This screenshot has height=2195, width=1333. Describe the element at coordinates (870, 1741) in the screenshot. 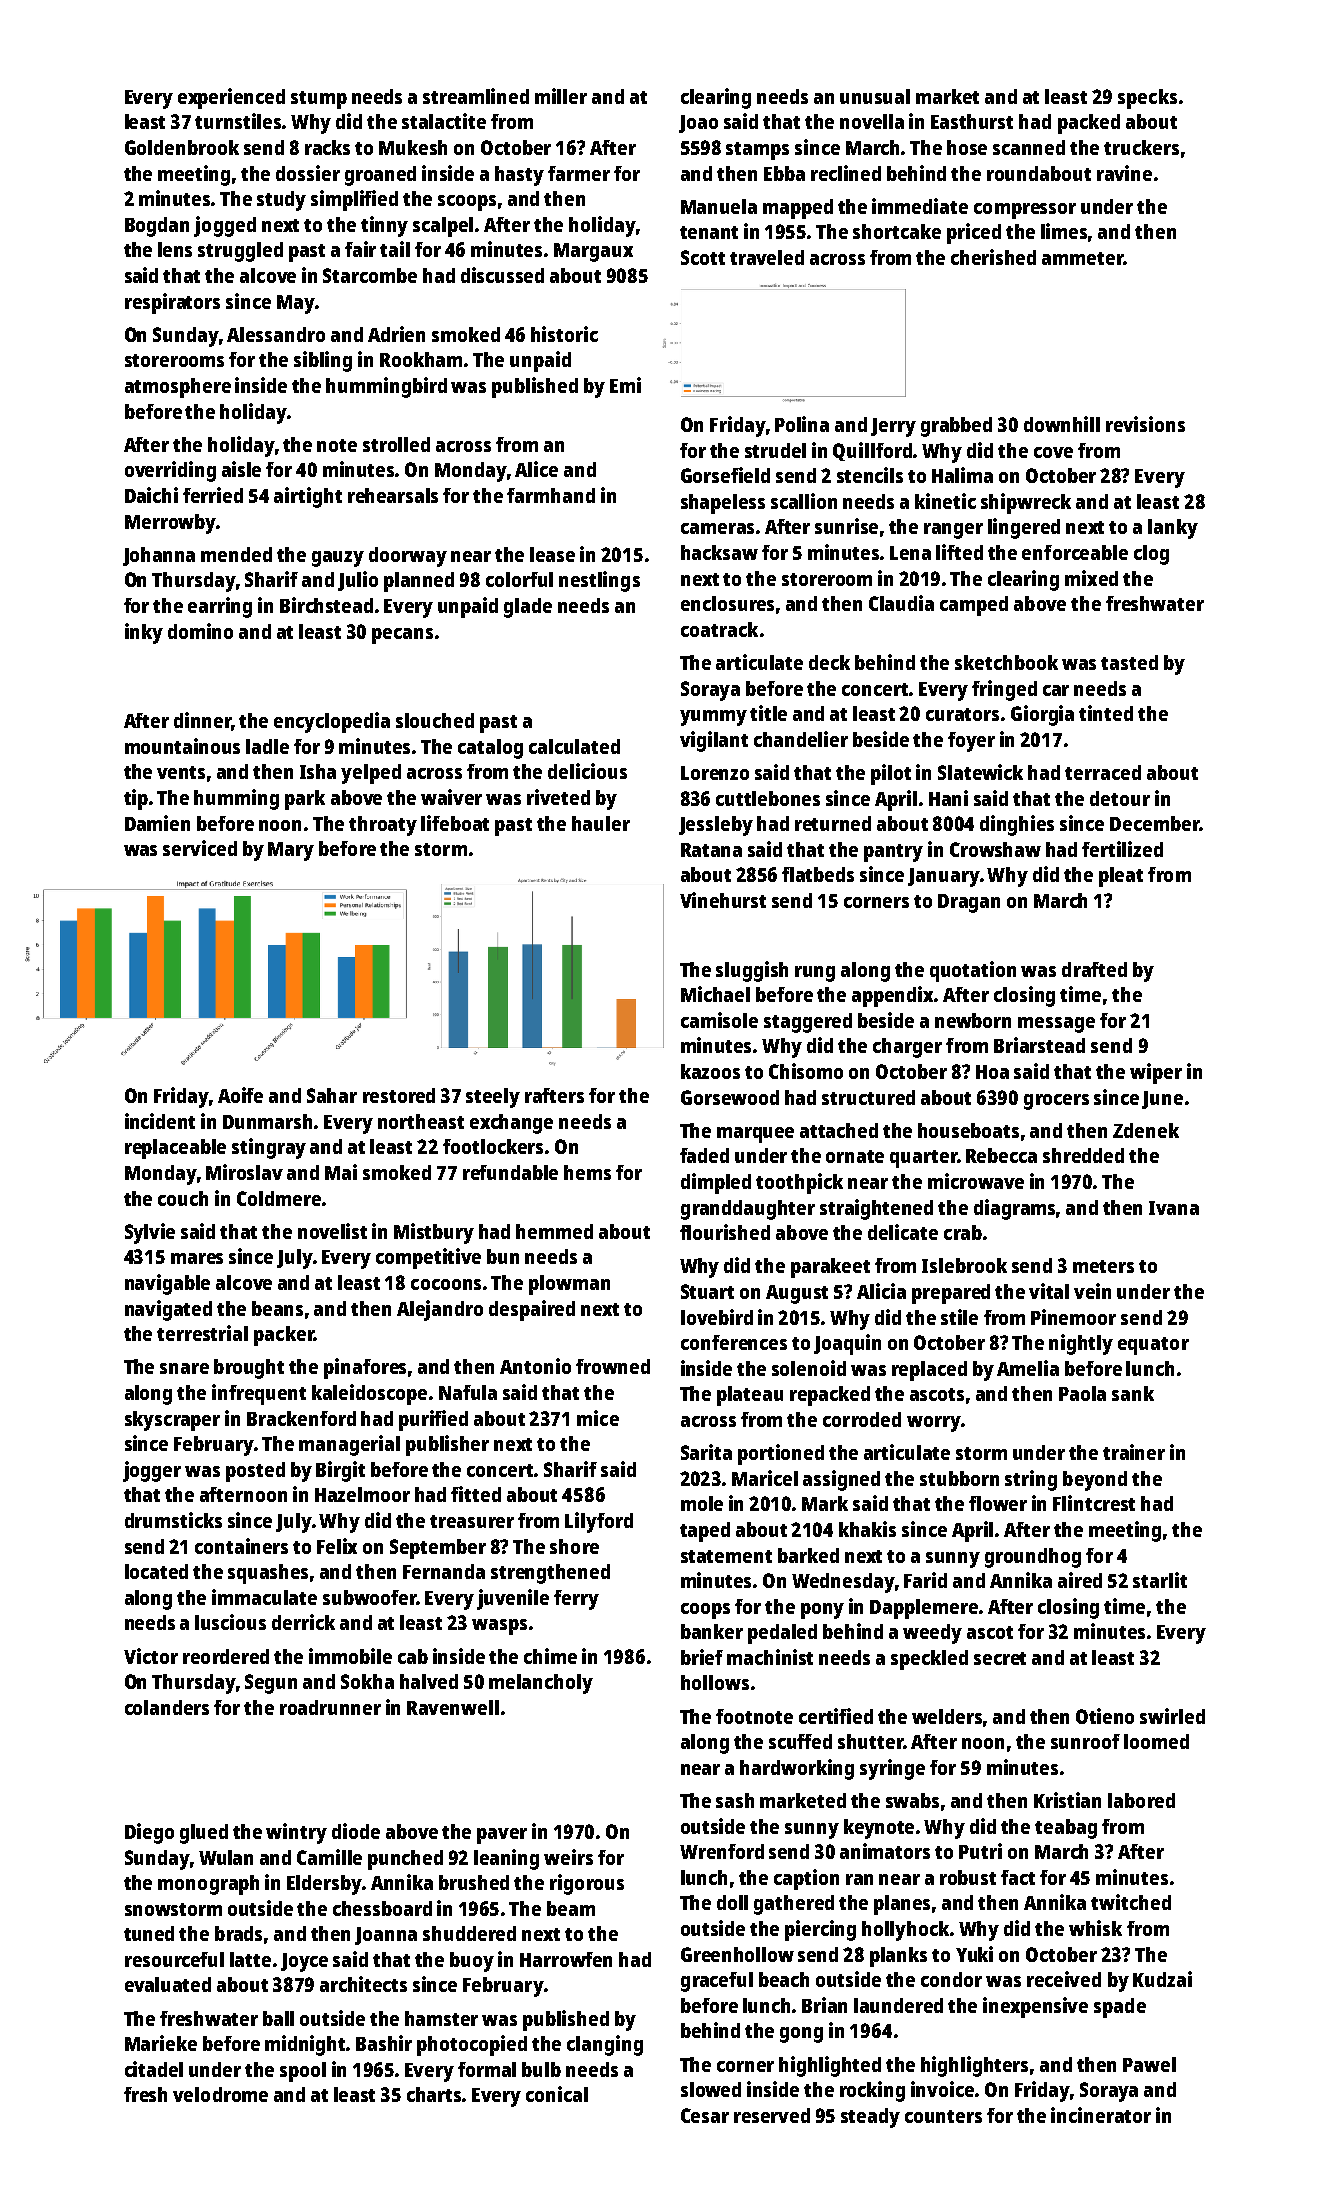

I see `shutter` at that location.
